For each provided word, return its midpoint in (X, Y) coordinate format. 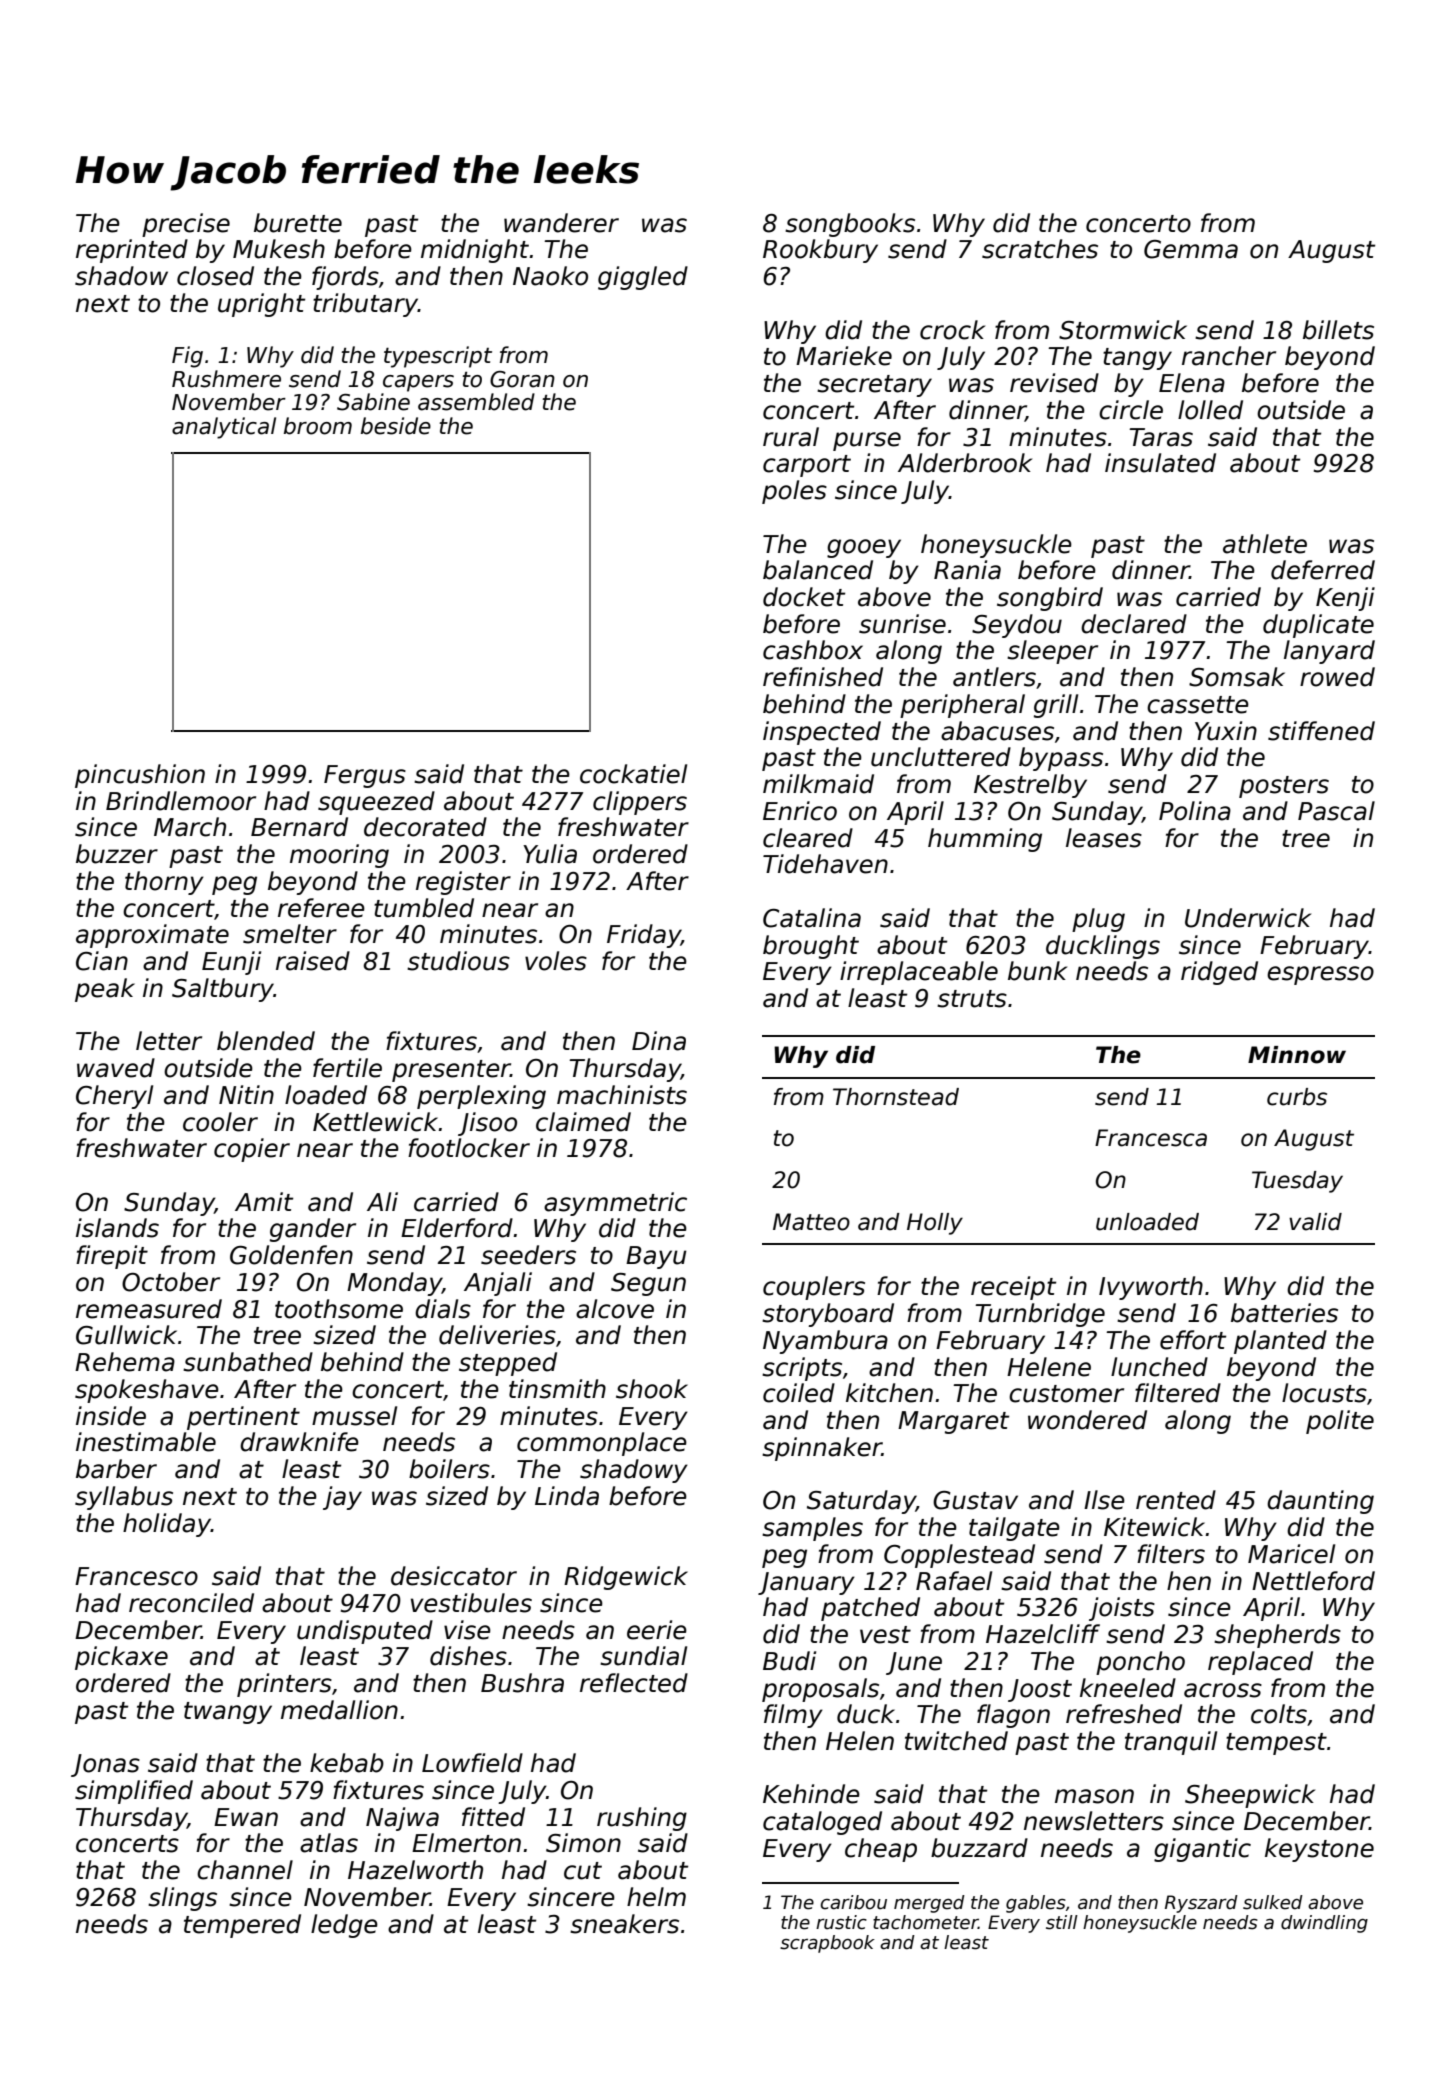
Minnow (1297, 1055)
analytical (224, 428)
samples (812, 1529)
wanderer (561, 223)
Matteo (811, 1222)
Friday (644, 936)
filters (1171, 1554)
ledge (344, 1926)
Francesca (1151, 1138)
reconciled (191, 1603)
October (171, 1282)
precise (186, 225)
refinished (823, 677)
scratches (1040, 249)
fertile (347, 1068)
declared (1134, 624)
